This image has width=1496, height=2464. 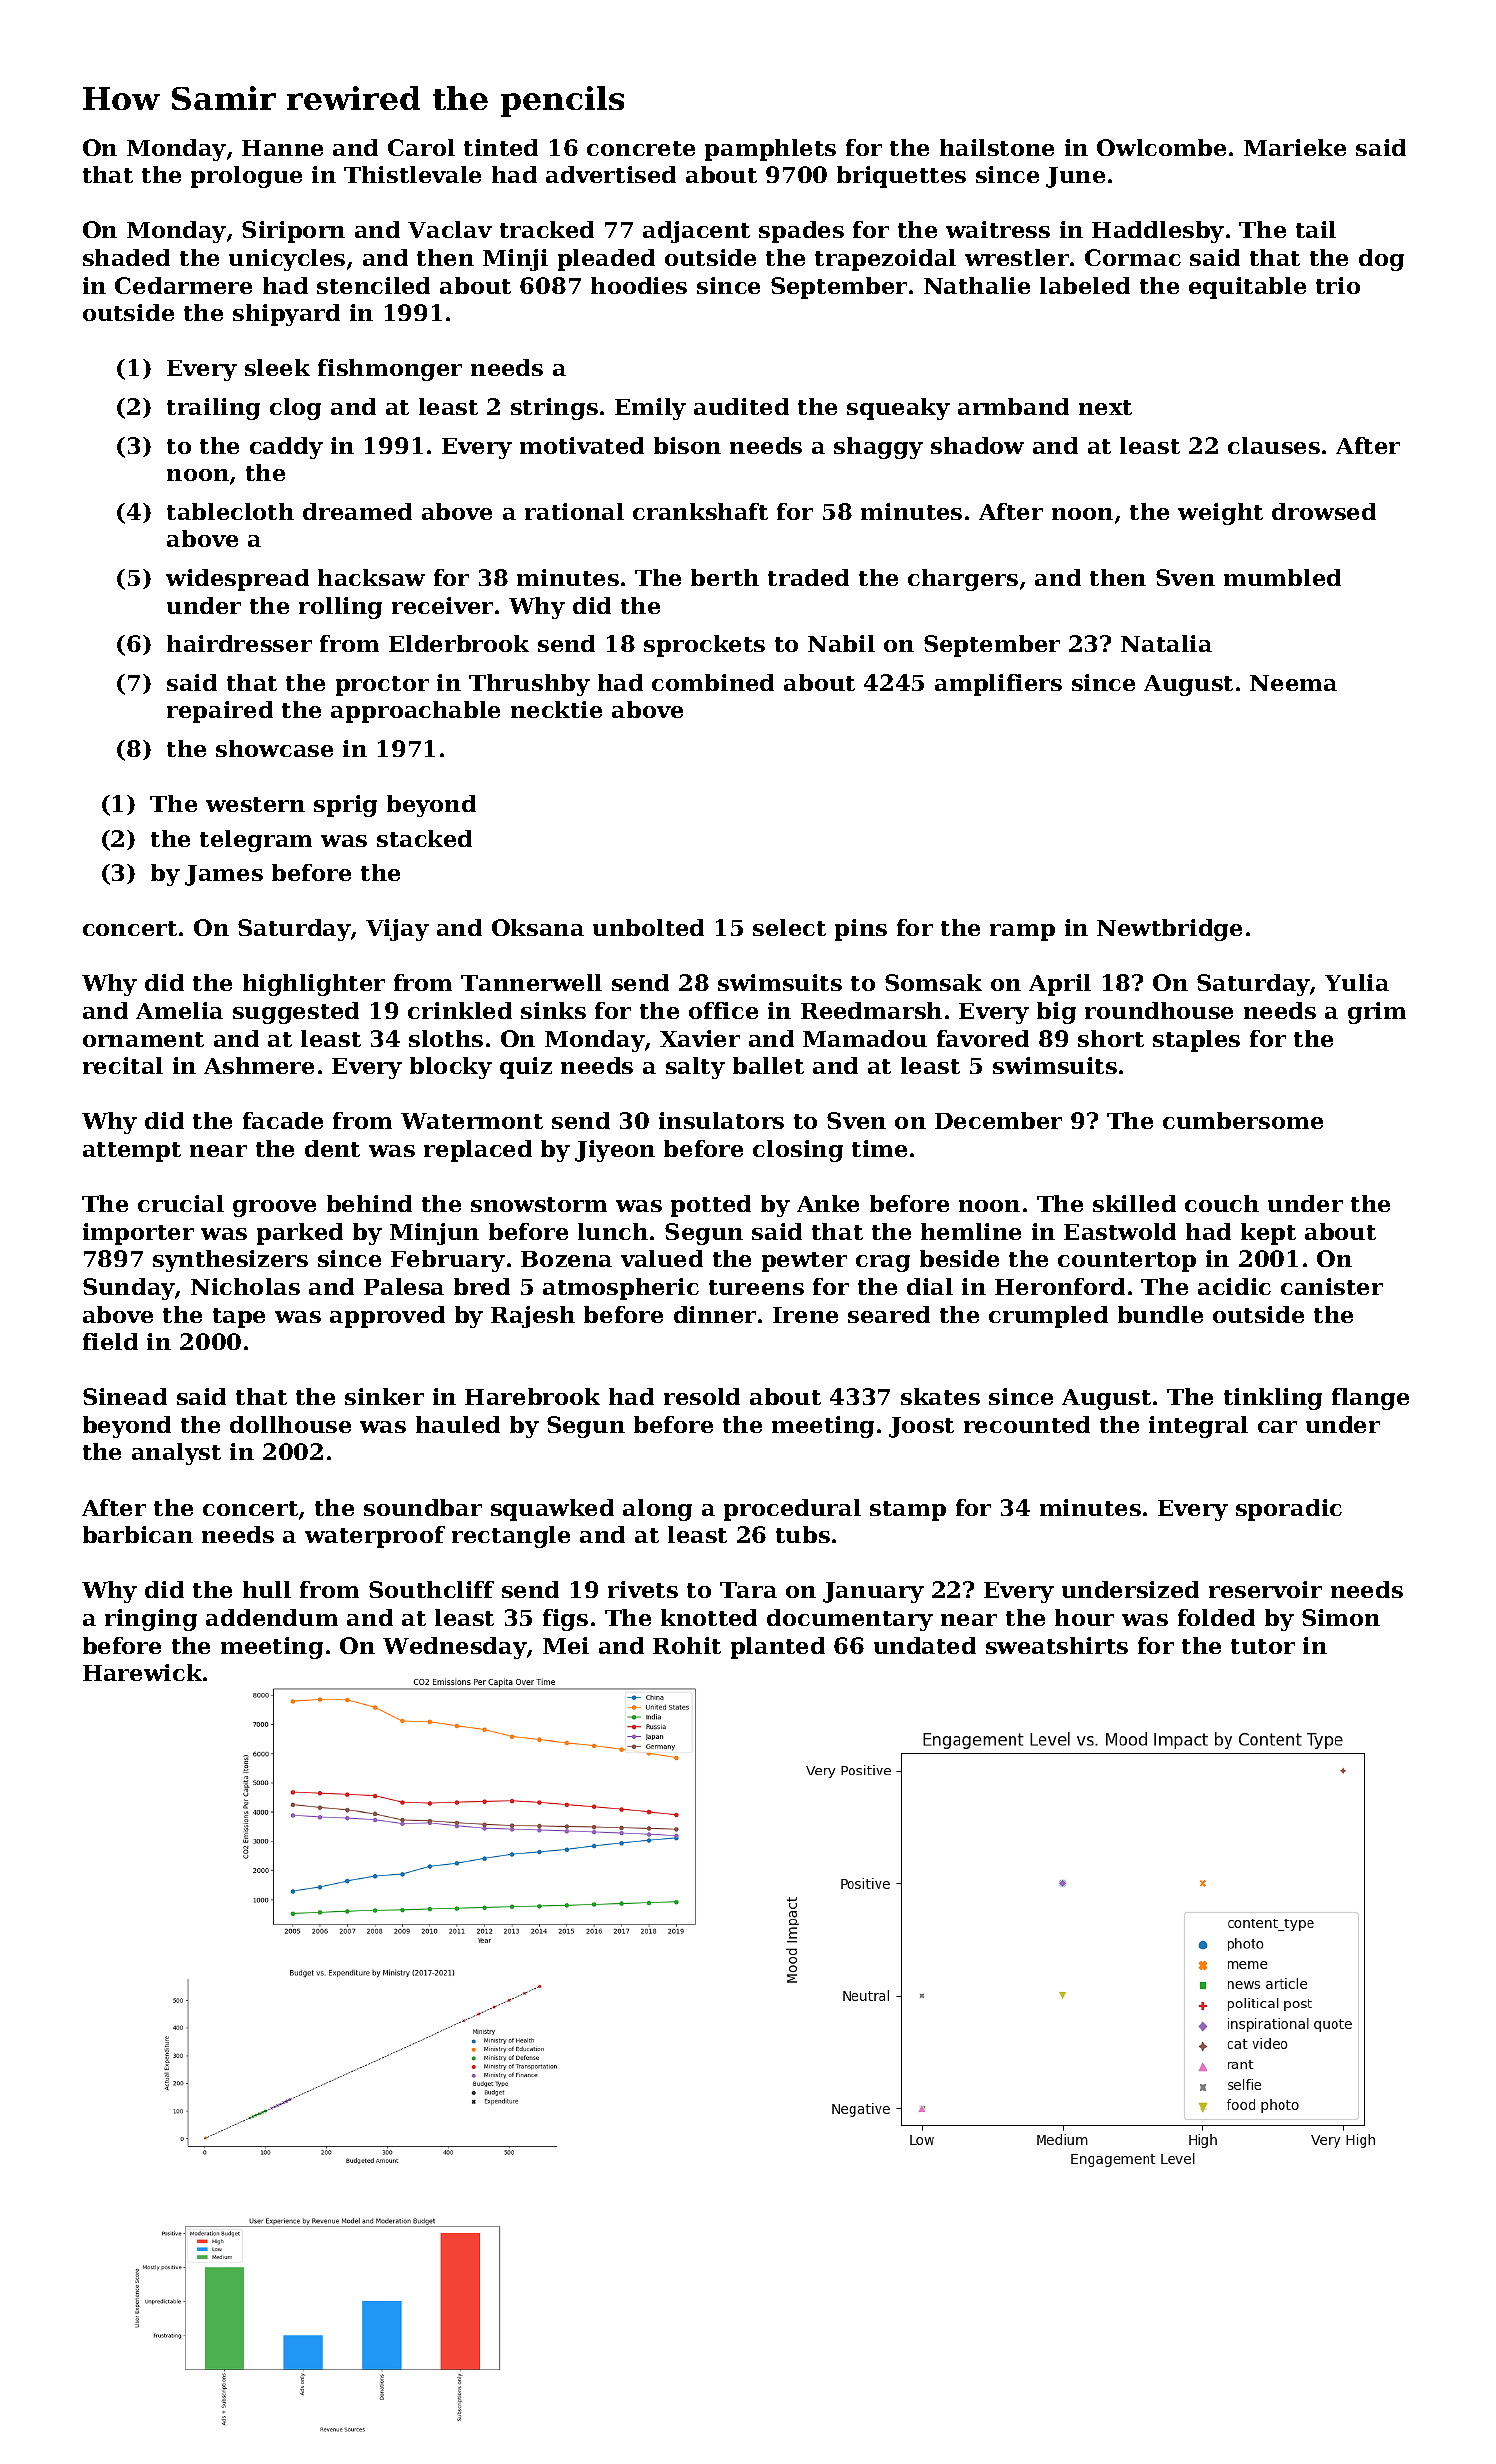 What do you see at coordinates (1341, 1617) in the image?
I see `Simon` at bounding box center [1341, 1617].
